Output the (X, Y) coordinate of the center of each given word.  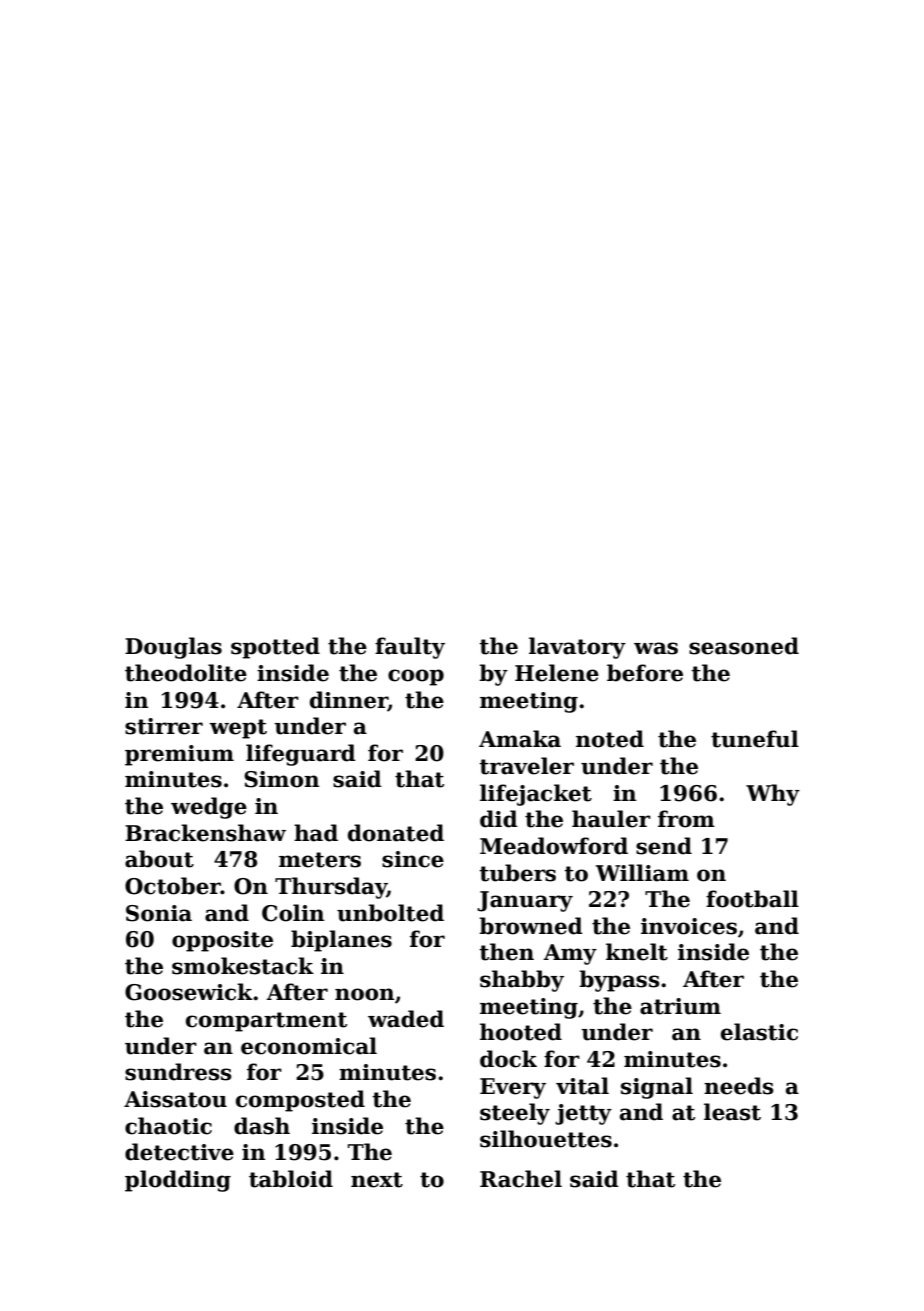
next (377, 1180)
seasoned (744, 646)
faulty (410, 648)
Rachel (521, 1179)
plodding (178, 1181)
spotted (275, 648)
